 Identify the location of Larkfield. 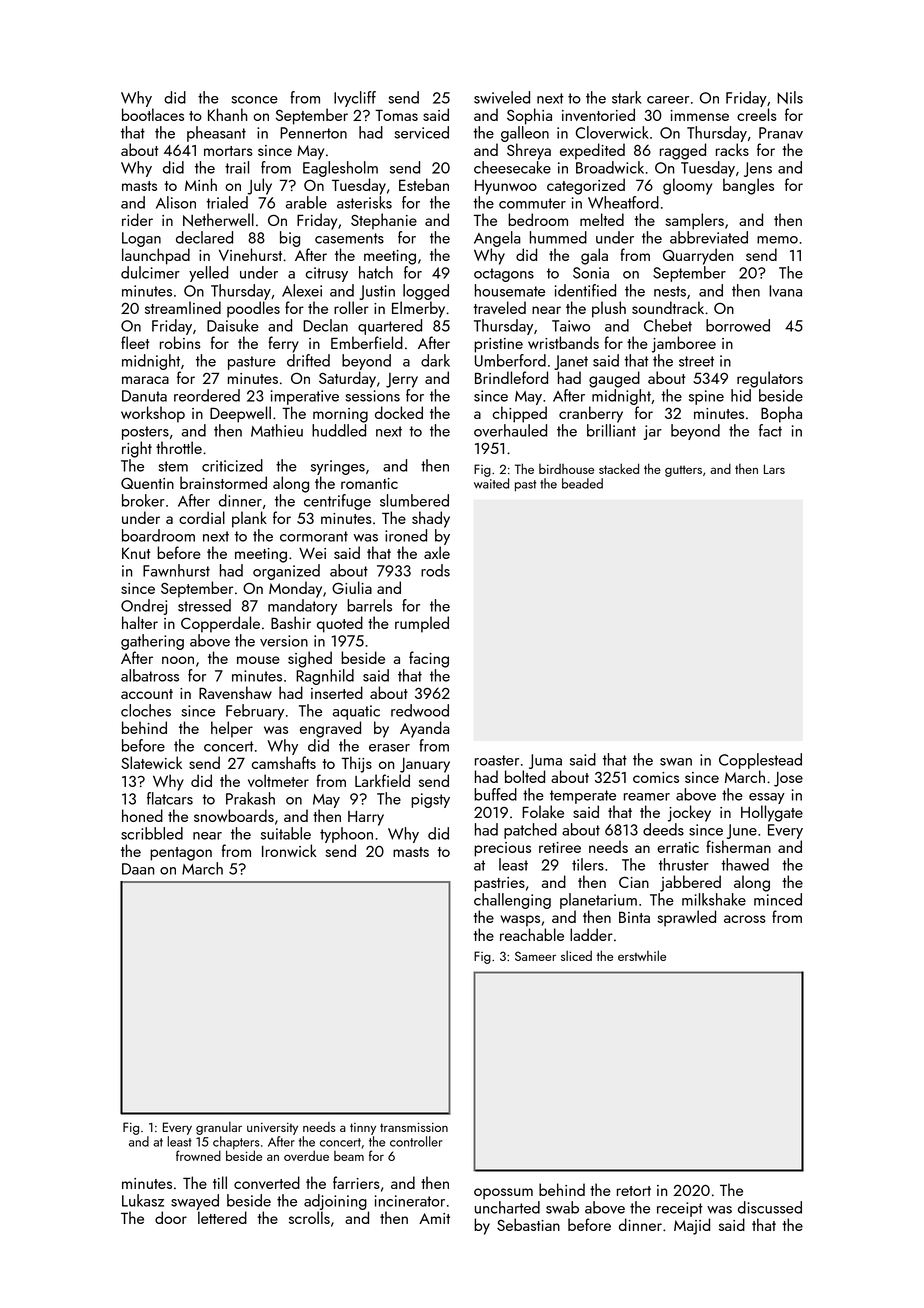
(382, 780).
